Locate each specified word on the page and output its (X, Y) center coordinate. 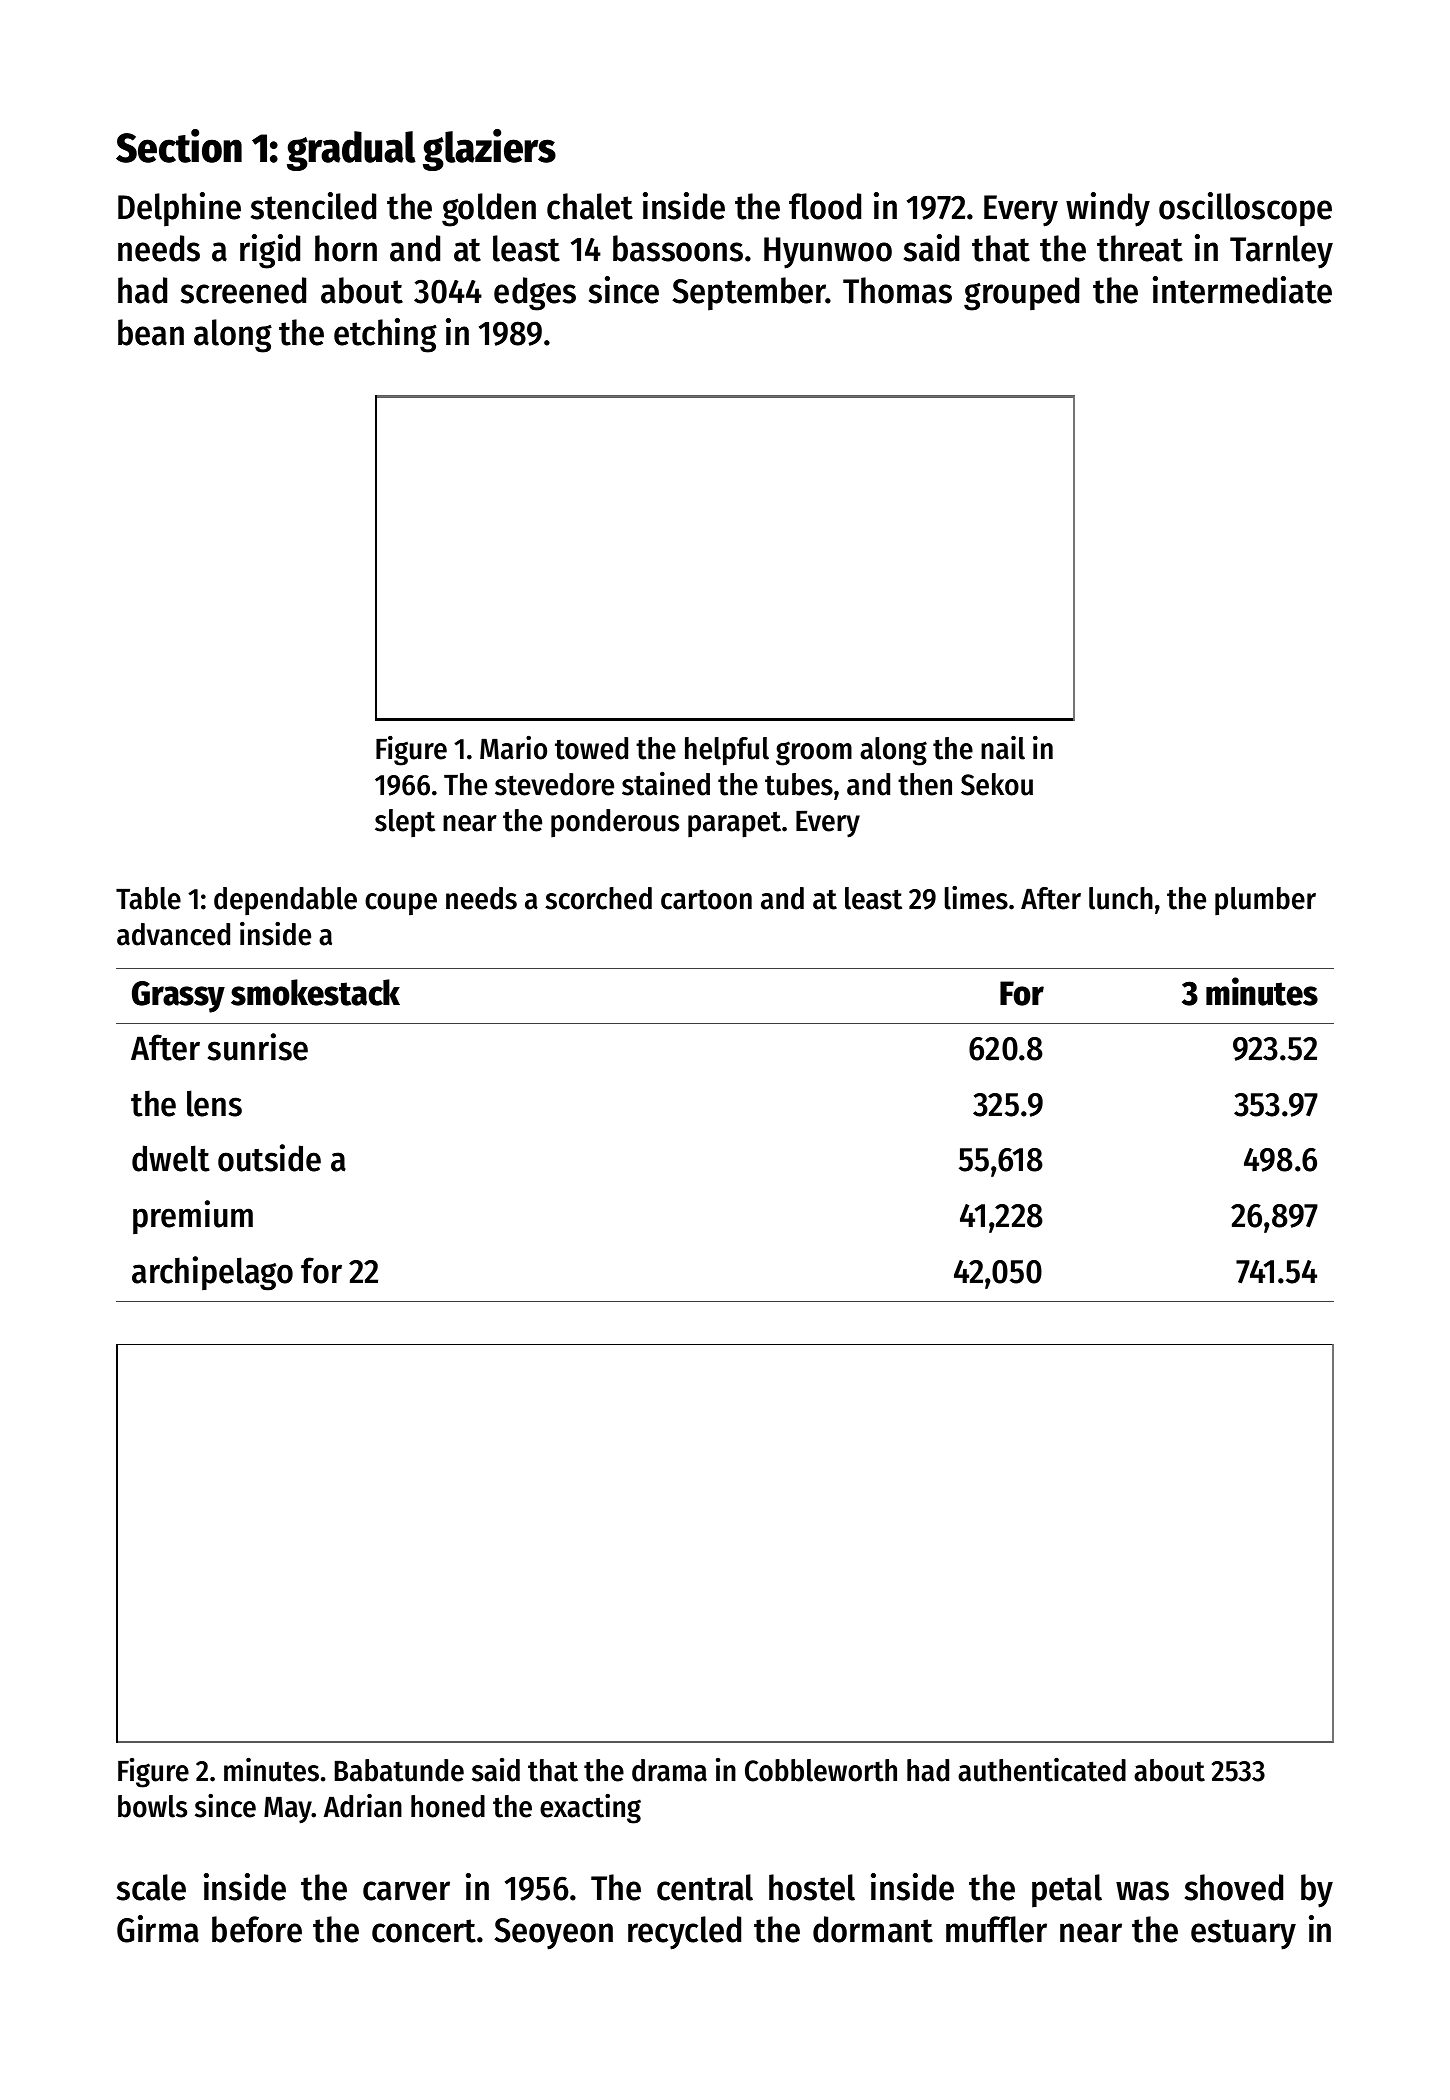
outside (269, 1158)
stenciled (313, 206)
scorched (598, 898)
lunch (1121, 898)
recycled (684, 1933)
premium (193, 1217)
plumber (1265, 901)
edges (535, 294)
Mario (513, 748)
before (257, 1929)
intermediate (1242, 290)
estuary (1243, 1934)
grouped (1021, 294)
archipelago (212, 1273)
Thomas (897, 290)
